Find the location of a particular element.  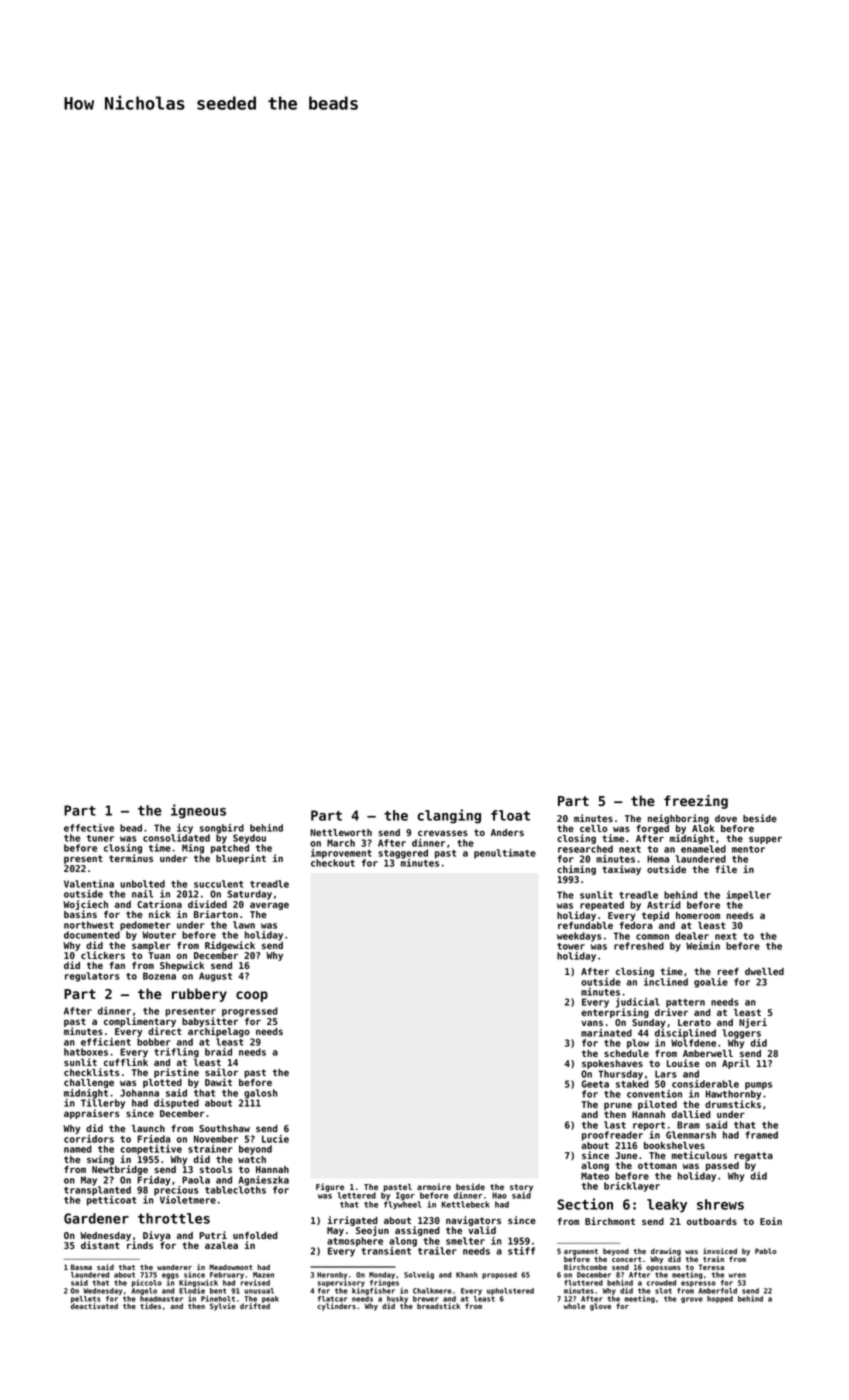

shrews is located at coordinates (720, 1204).
